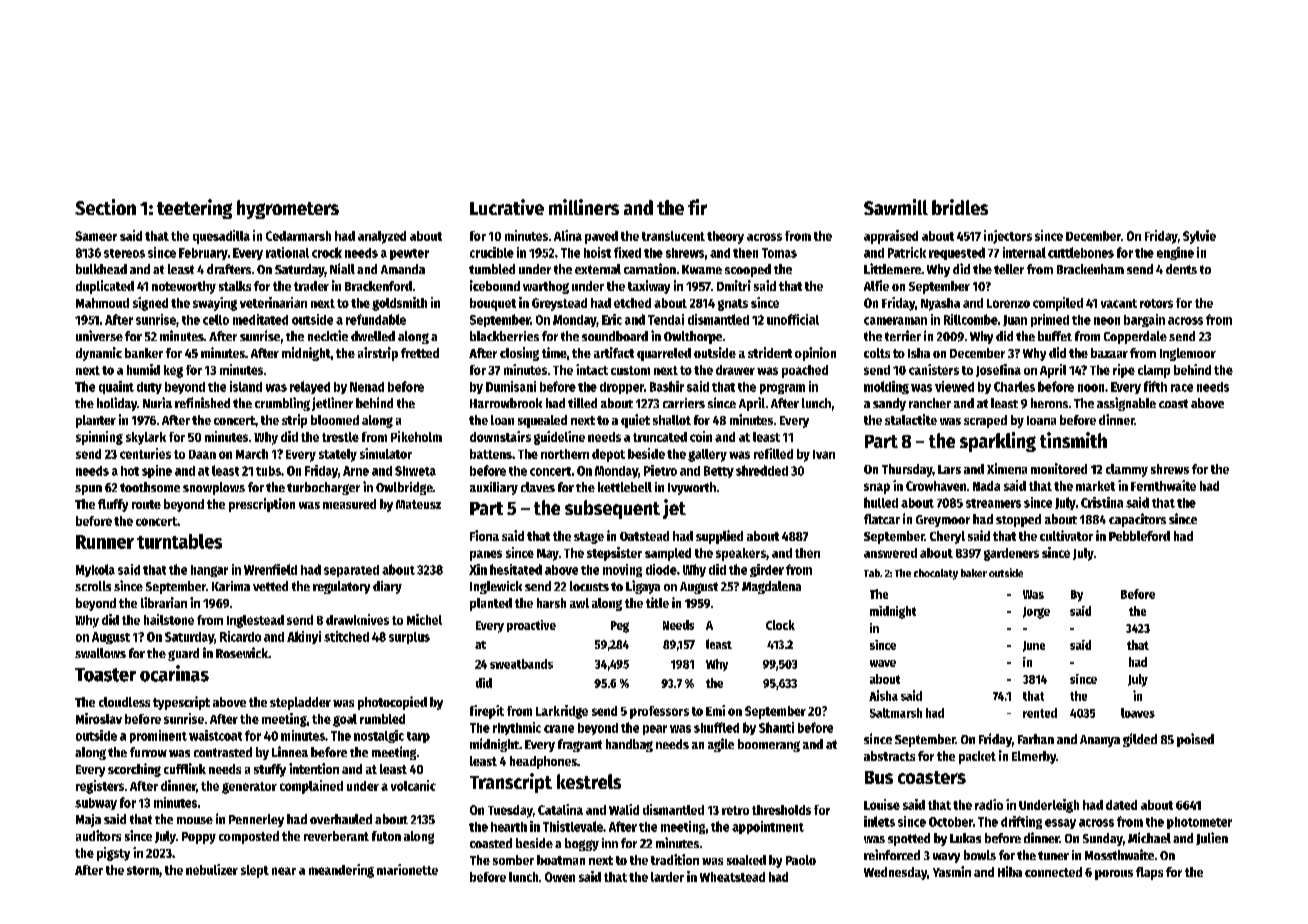 This image has width=1308, height=924. What do you see at coordinates (492, 252) in the image?
I see `crucible` at bounding box center [492, 252].
